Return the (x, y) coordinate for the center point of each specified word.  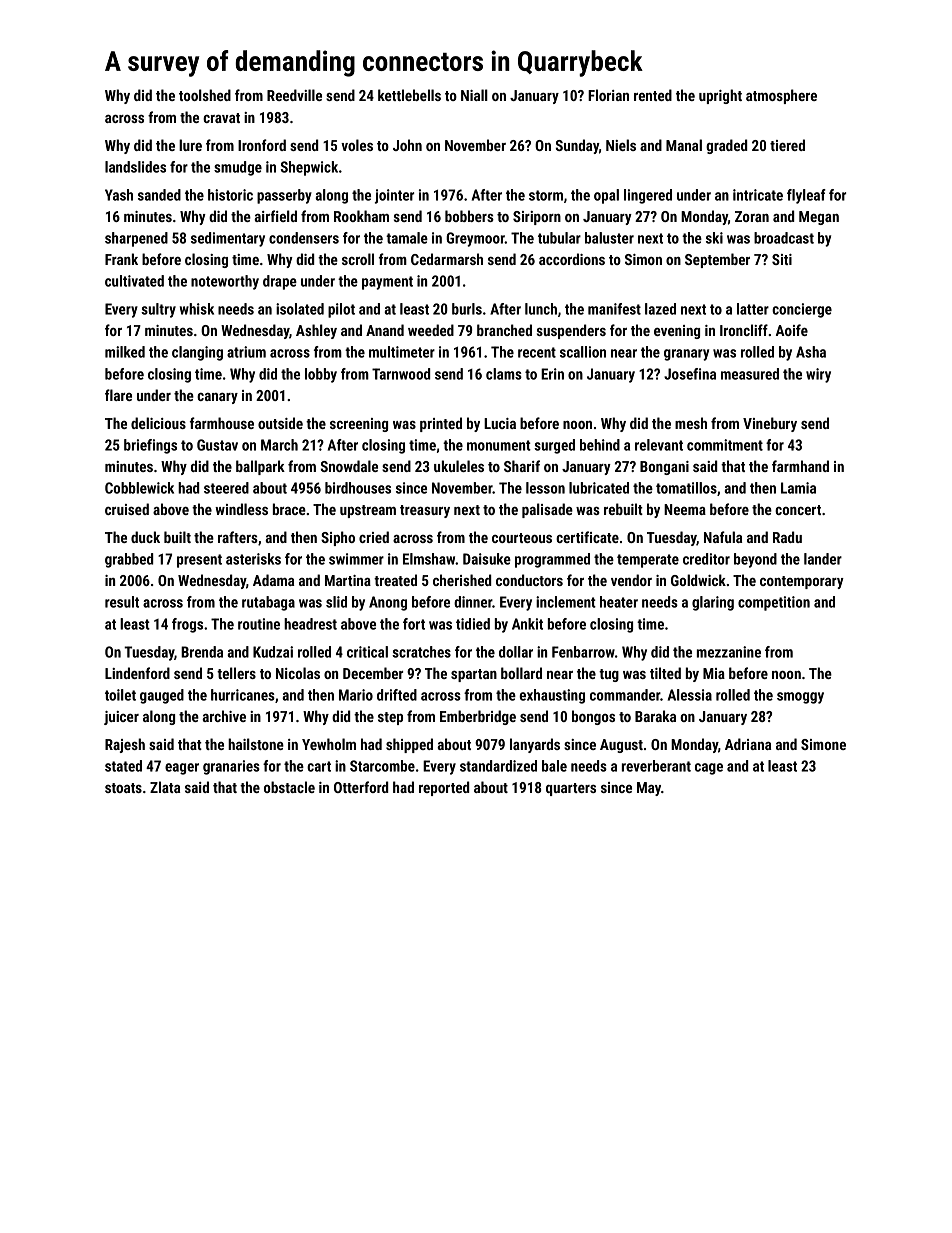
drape (280, 282)
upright (720, 96)
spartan (474, 675)
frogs (187, 625)
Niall (474, 95)
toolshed (205, 95)
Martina (348, 580)
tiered (787, 145)
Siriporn (537, 218)
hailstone (256, 744)
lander (823, 559)
